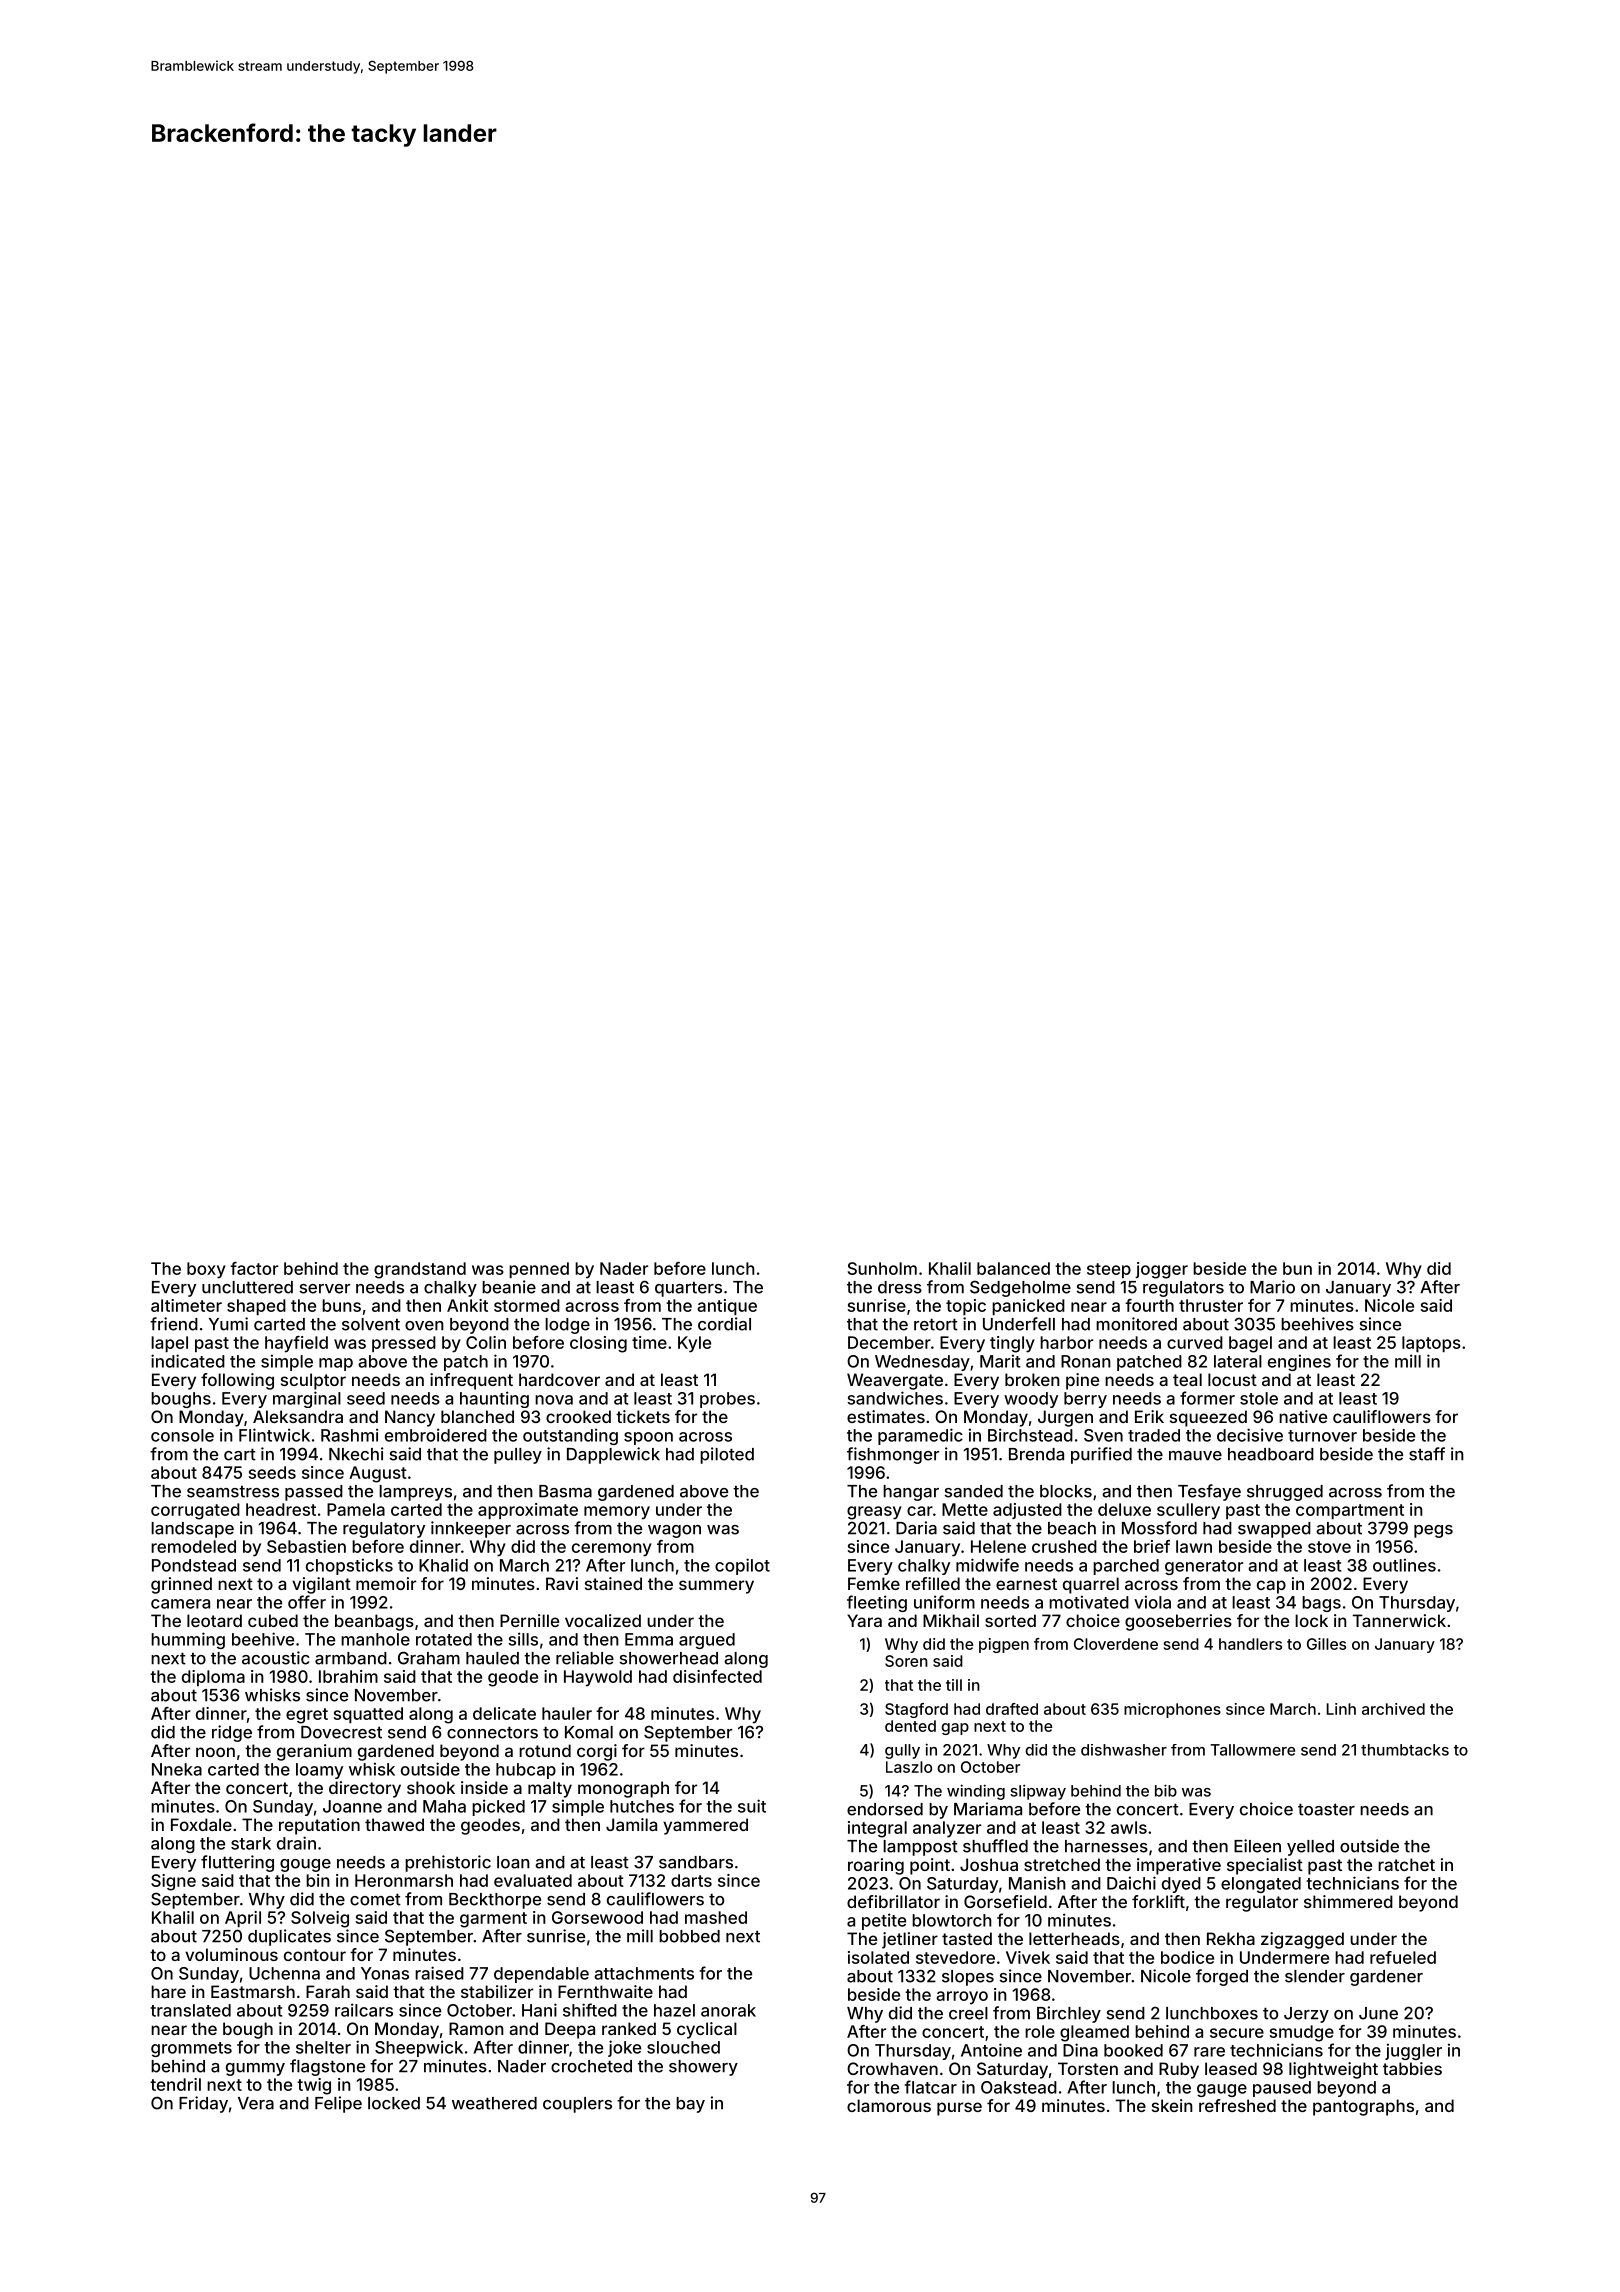 The image size is (1620, 2292). Describe the element at coordinates (1326, 1809) in the document. I see `toaster` at that location.
